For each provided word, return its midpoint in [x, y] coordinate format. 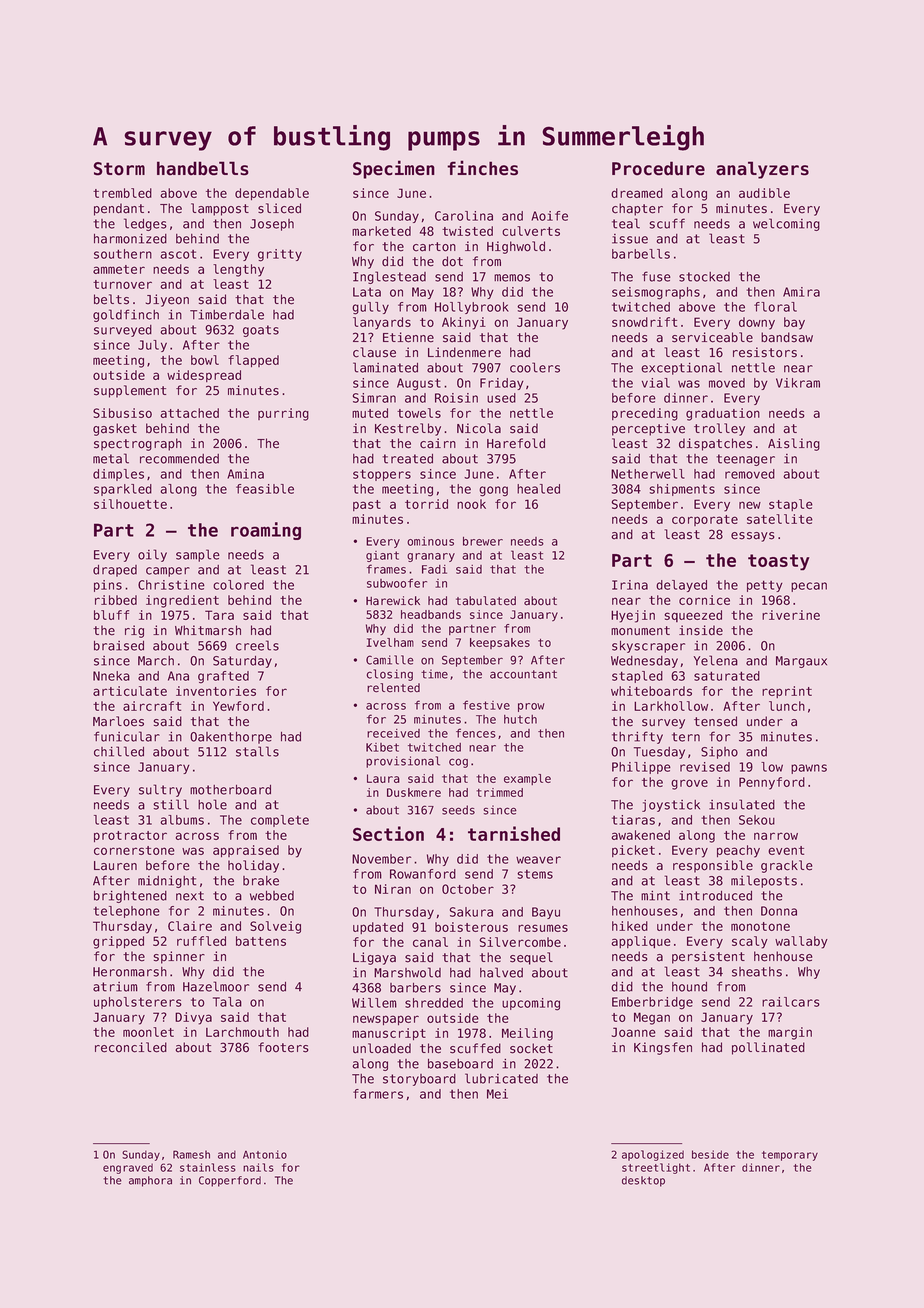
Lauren [115, 866]
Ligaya [374, 958]
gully [370, 308]
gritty [280, 255]
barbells [641, 254]
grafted [223, 677]
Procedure [658, 168]
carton [434, 247]
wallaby [801, 942]
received [393, 733]
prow [531, 707]
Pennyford [772, 783]
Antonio [265, 1154]
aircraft [152, 706]
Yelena [716, 660]
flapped [253, 361]
